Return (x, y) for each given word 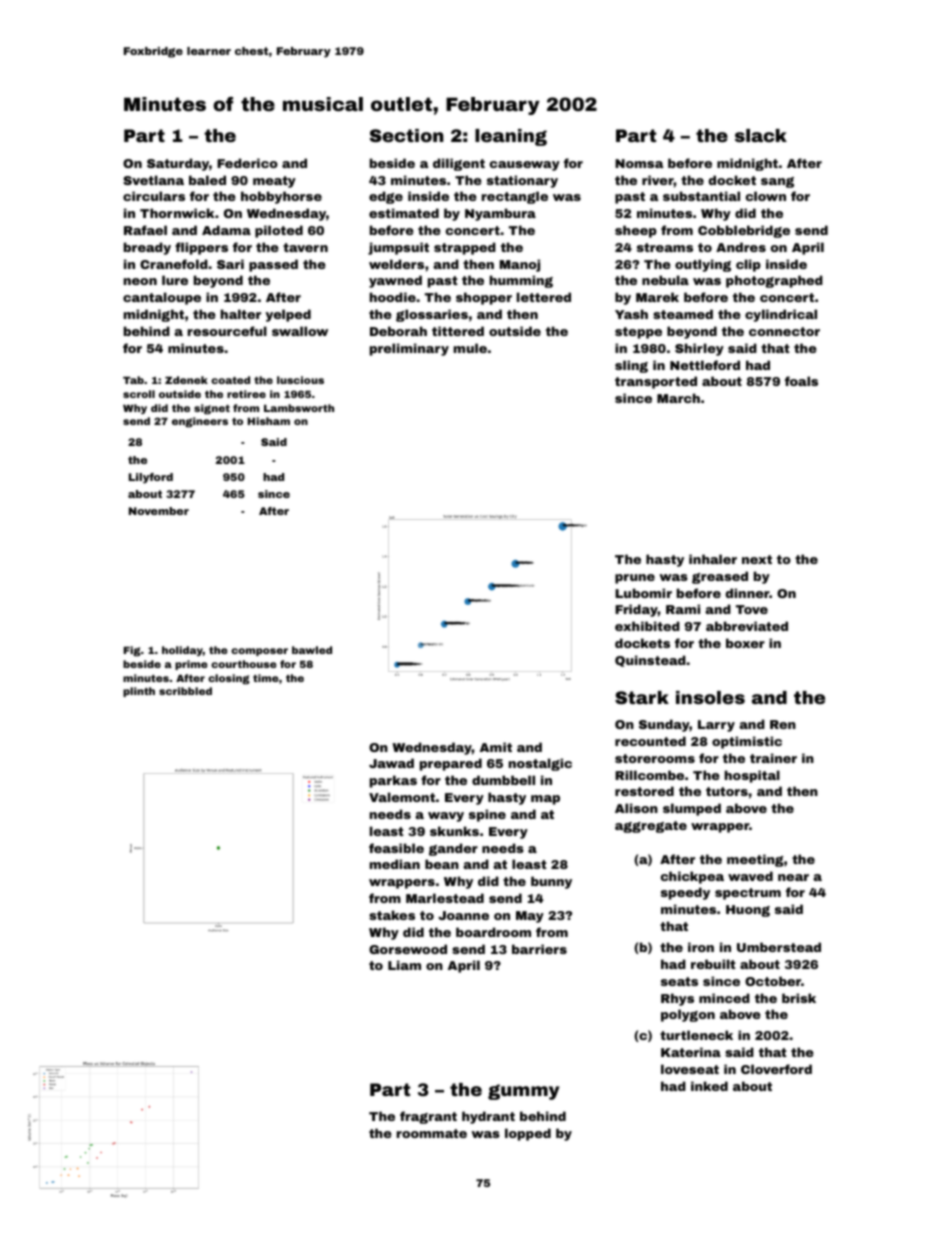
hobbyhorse (281, 197)
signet (212, 409)
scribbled (185, 691)
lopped (528, 1134)
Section (407, 135)
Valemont (402, 797)
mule (470, 348)
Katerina (691, 1052)
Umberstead (779, 947)
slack (761, 135)
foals (801, 381)
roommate (432, 1133)
